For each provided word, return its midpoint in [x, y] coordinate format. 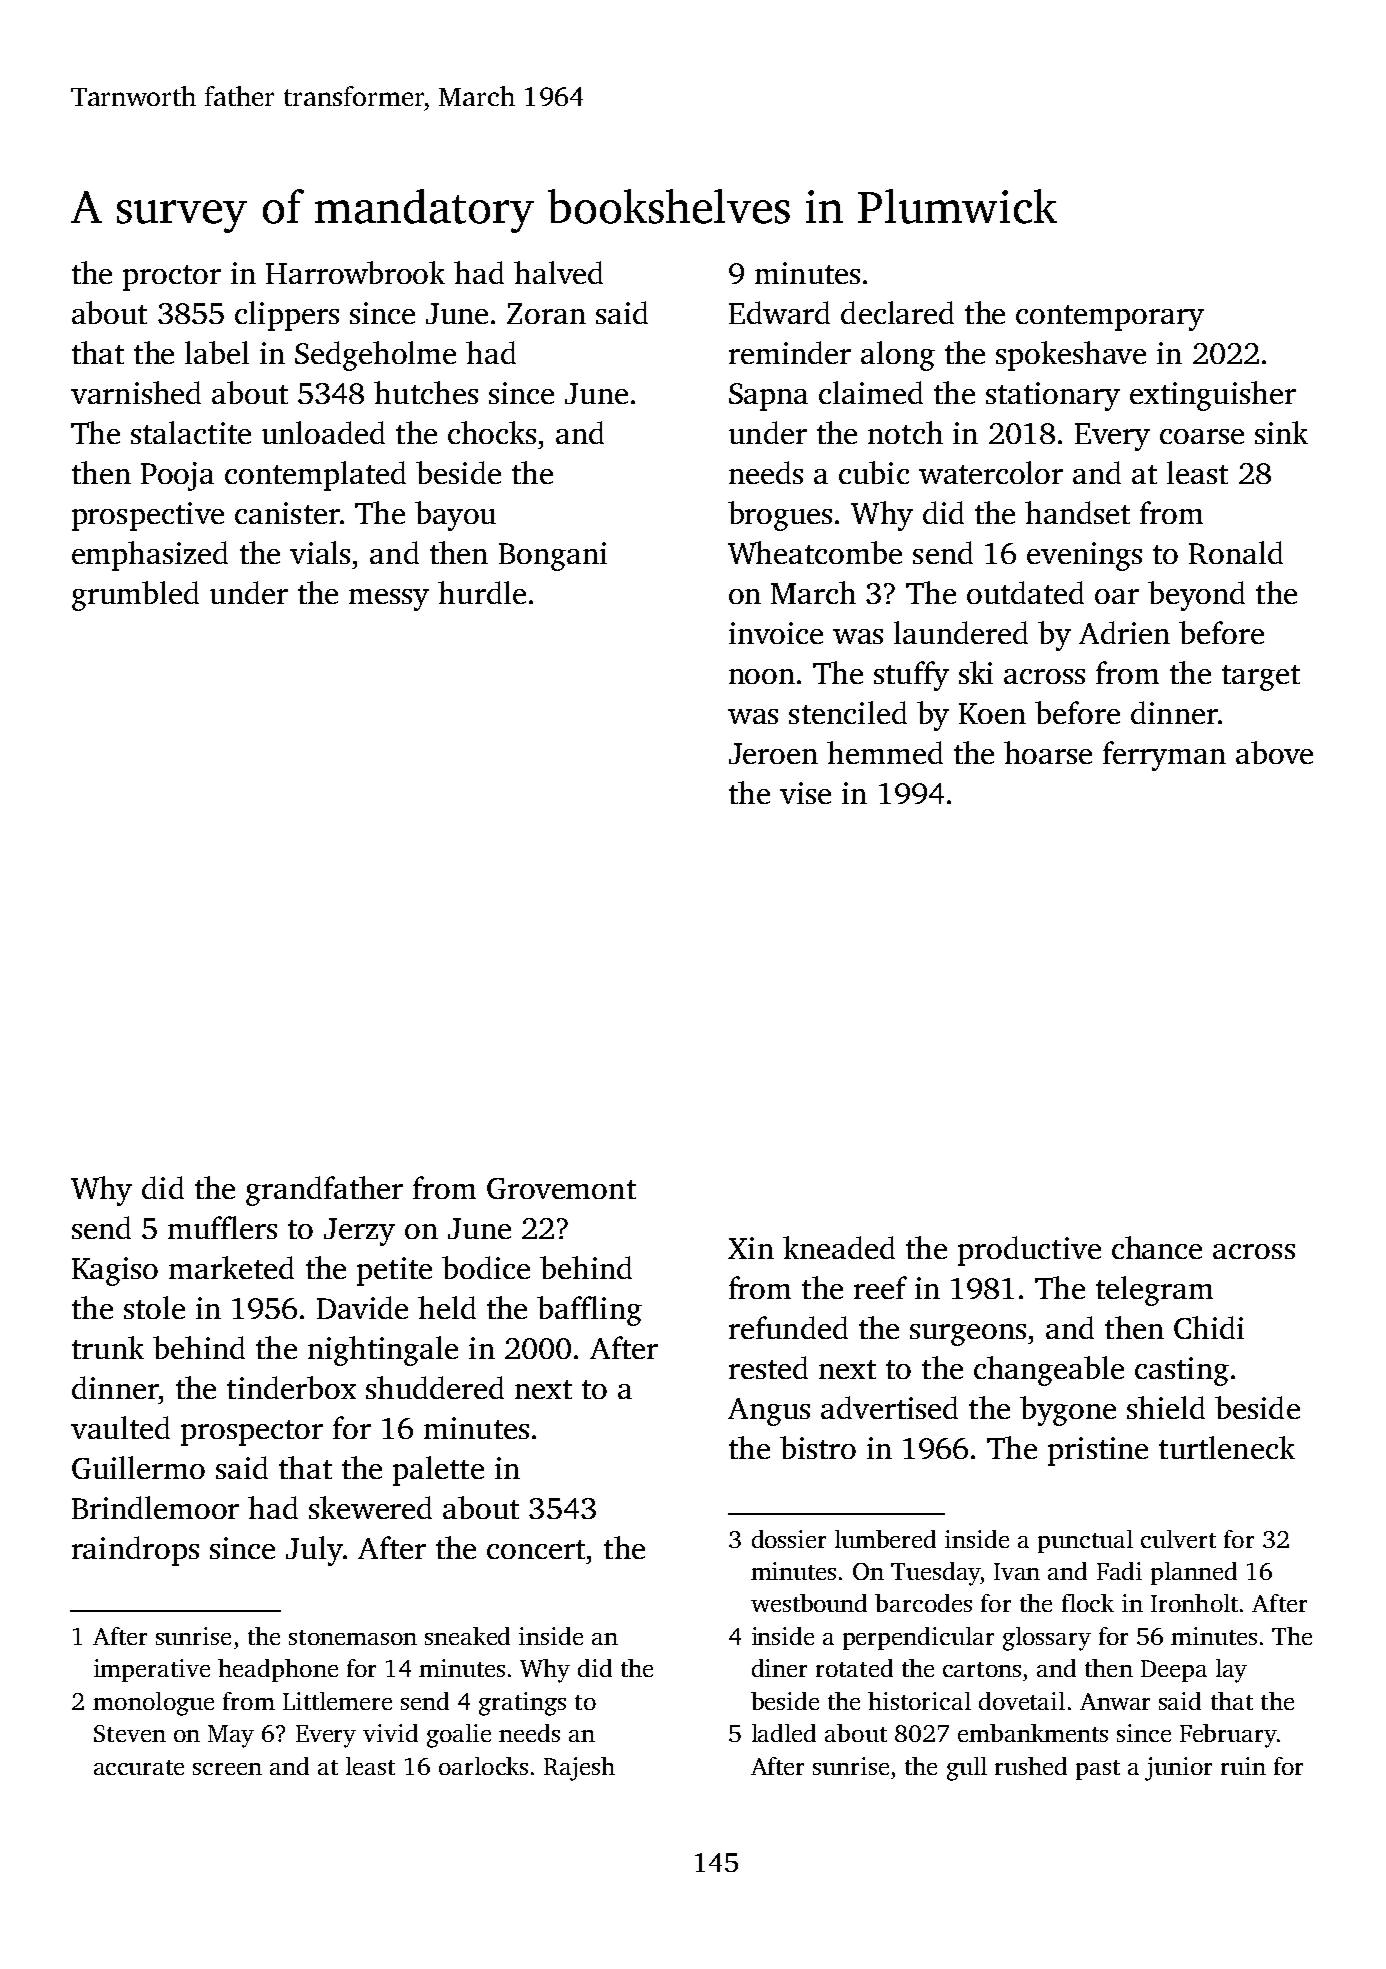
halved [558, 272]
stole [154, 1307]
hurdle [482, 592]
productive [1029, 1251]
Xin [751, 1248]
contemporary [1110, 318]
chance [1157, 1247]
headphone [278, 1670]
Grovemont [561, 1188]
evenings [1084, 556]
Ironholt [1194, 1603]
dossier [789, 1539]
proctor [172, 278]
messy [389, 600]
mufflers [222, 1227]
